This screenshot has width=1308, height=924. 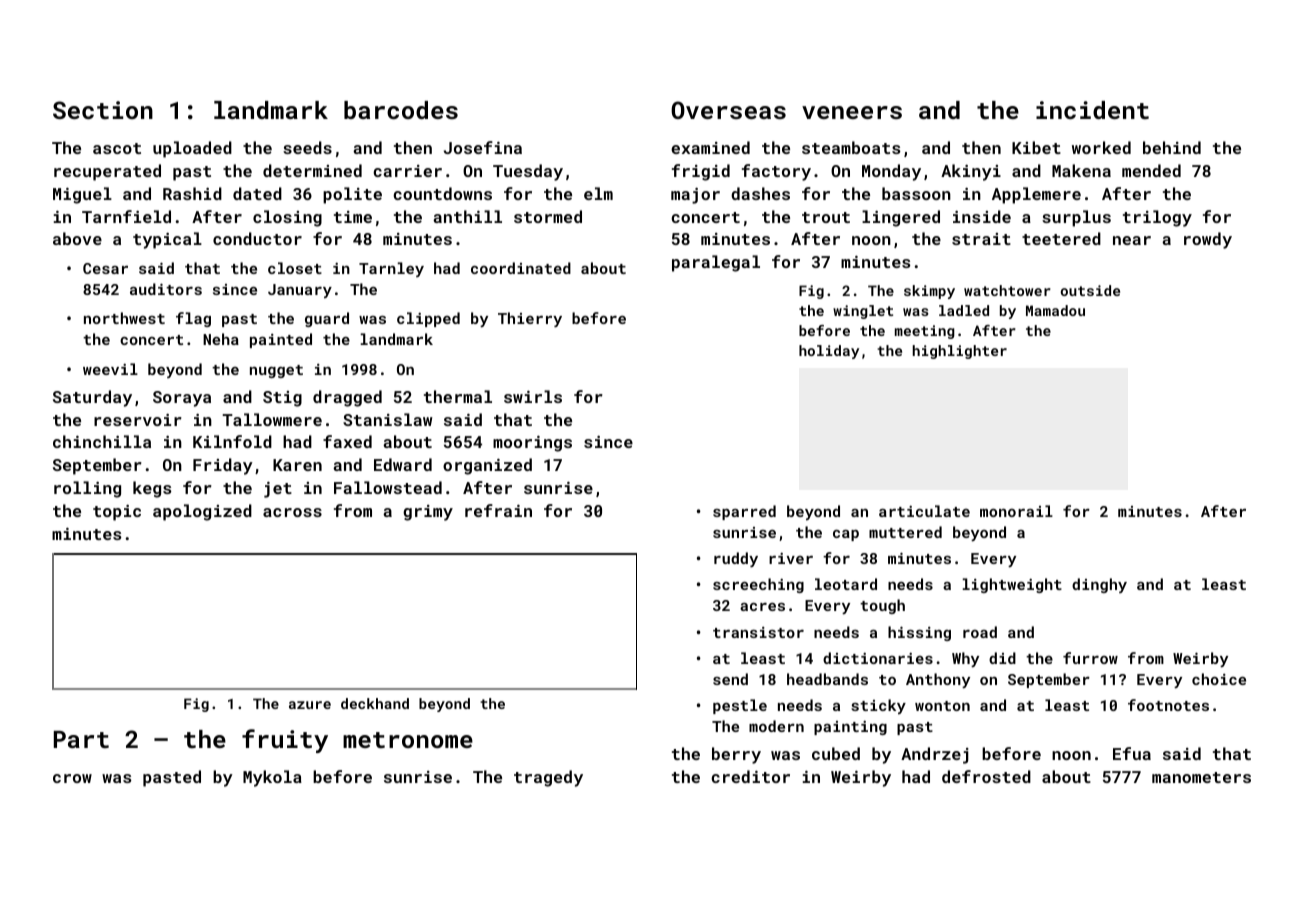 I want to click on incident, so click(x=1092, y=110).
